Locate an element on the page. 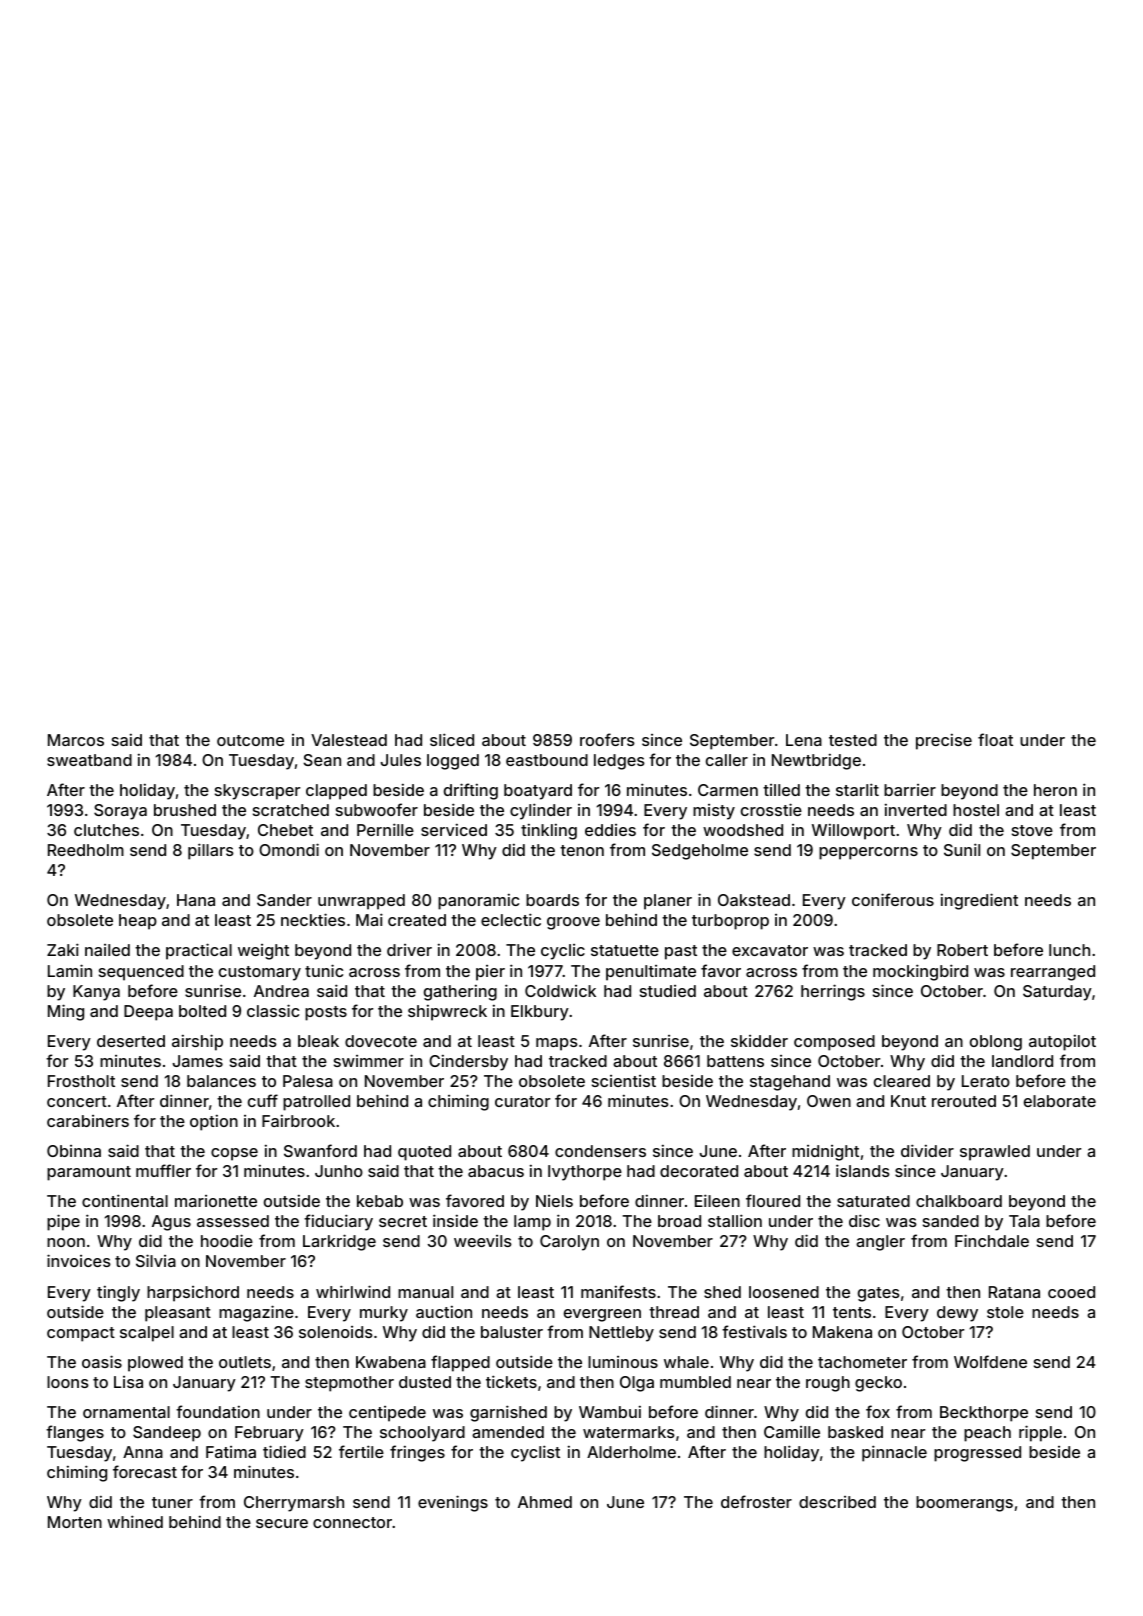 Image resolution: width=1143 pixels, height=1616 pixels. midnight is located at coordinates (825, 1153).
